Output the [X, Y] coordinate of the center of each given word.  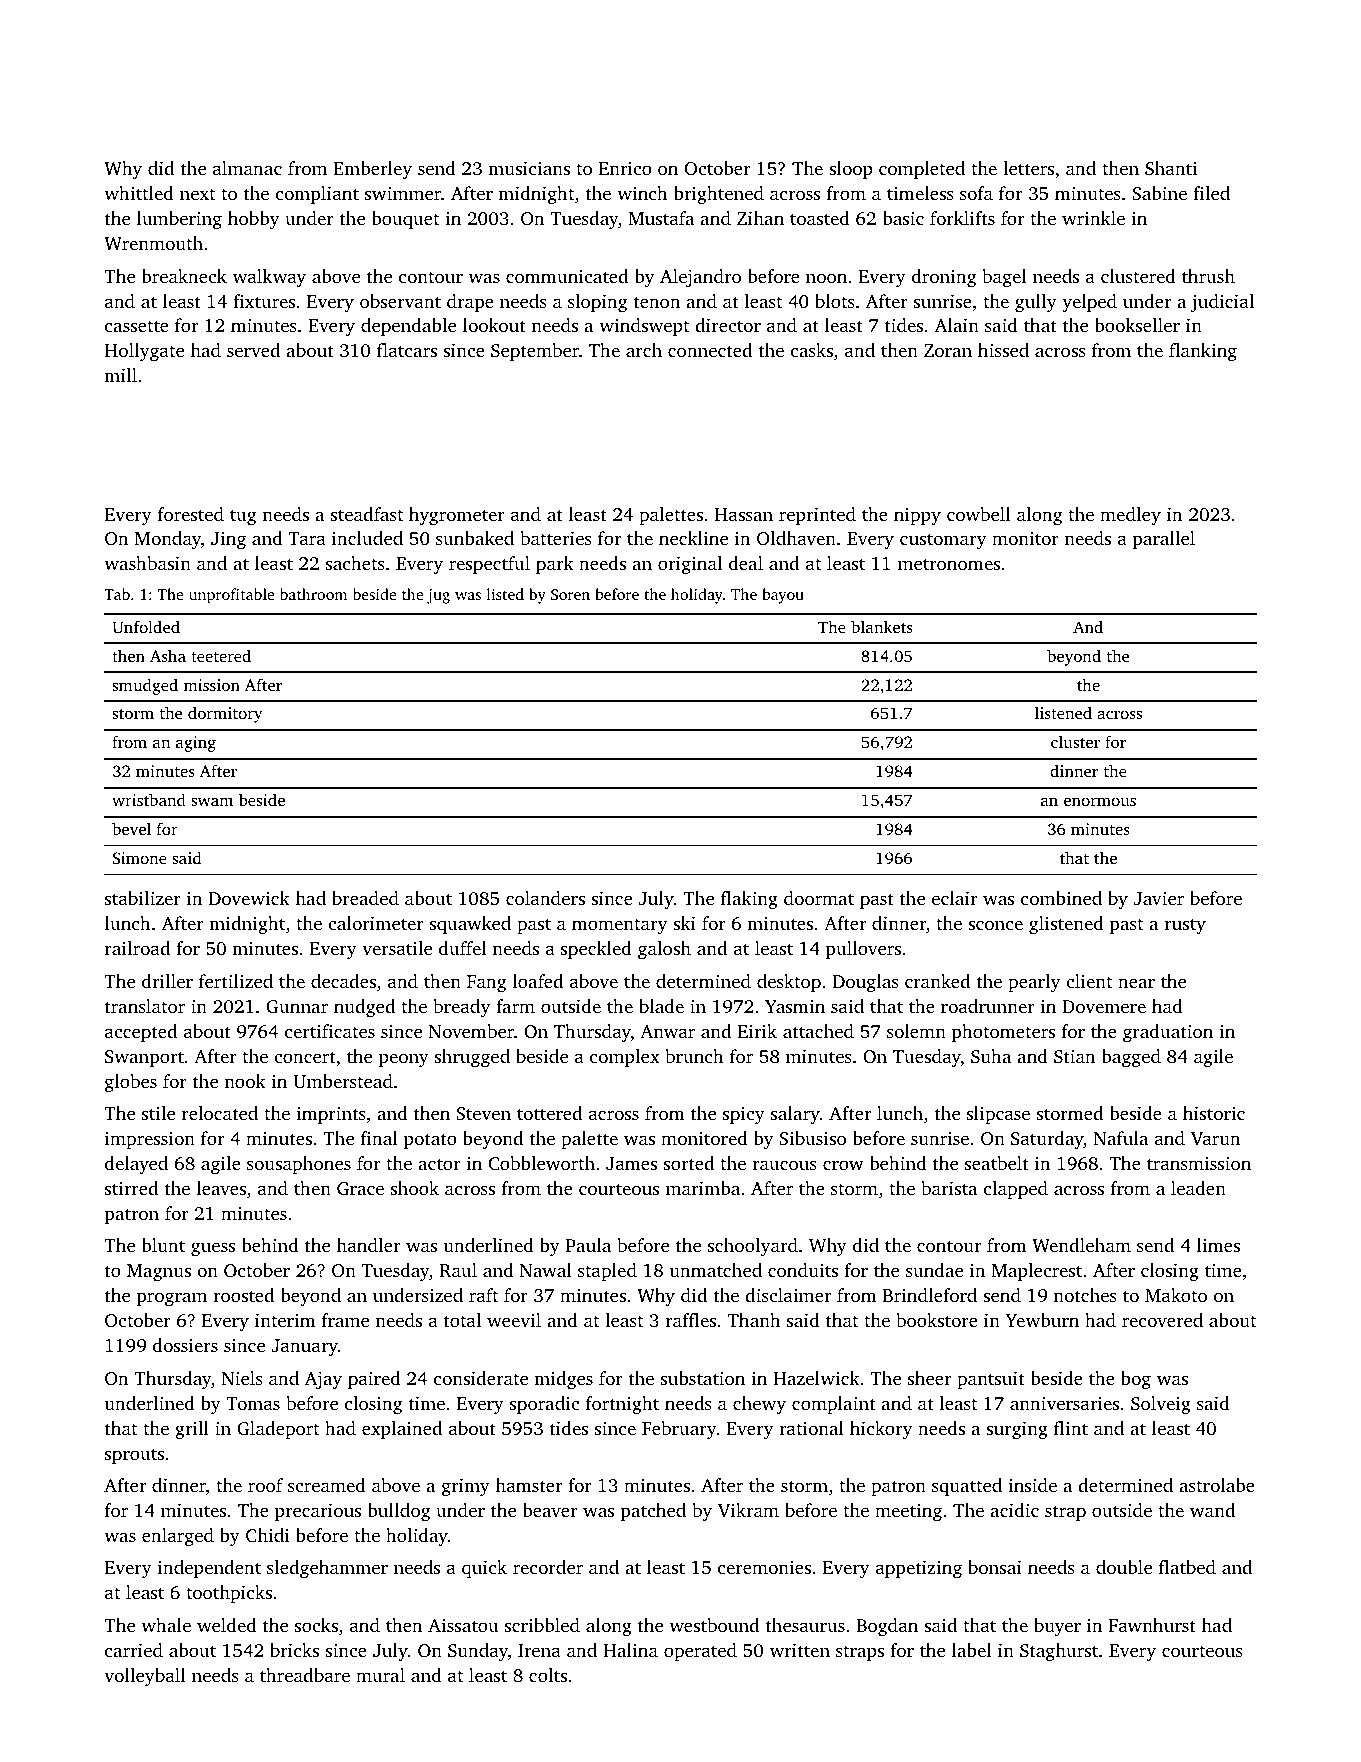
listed [505, 594]
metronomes [949, 564]
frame [345, 1320]
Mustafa [661, 218]
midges [563, 1380]
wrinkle [1093, 218]
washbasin [147, 563]
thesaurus [805, 1625]
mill [120, 375]
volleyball [145, 1677]
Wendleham [1081, 1245]
